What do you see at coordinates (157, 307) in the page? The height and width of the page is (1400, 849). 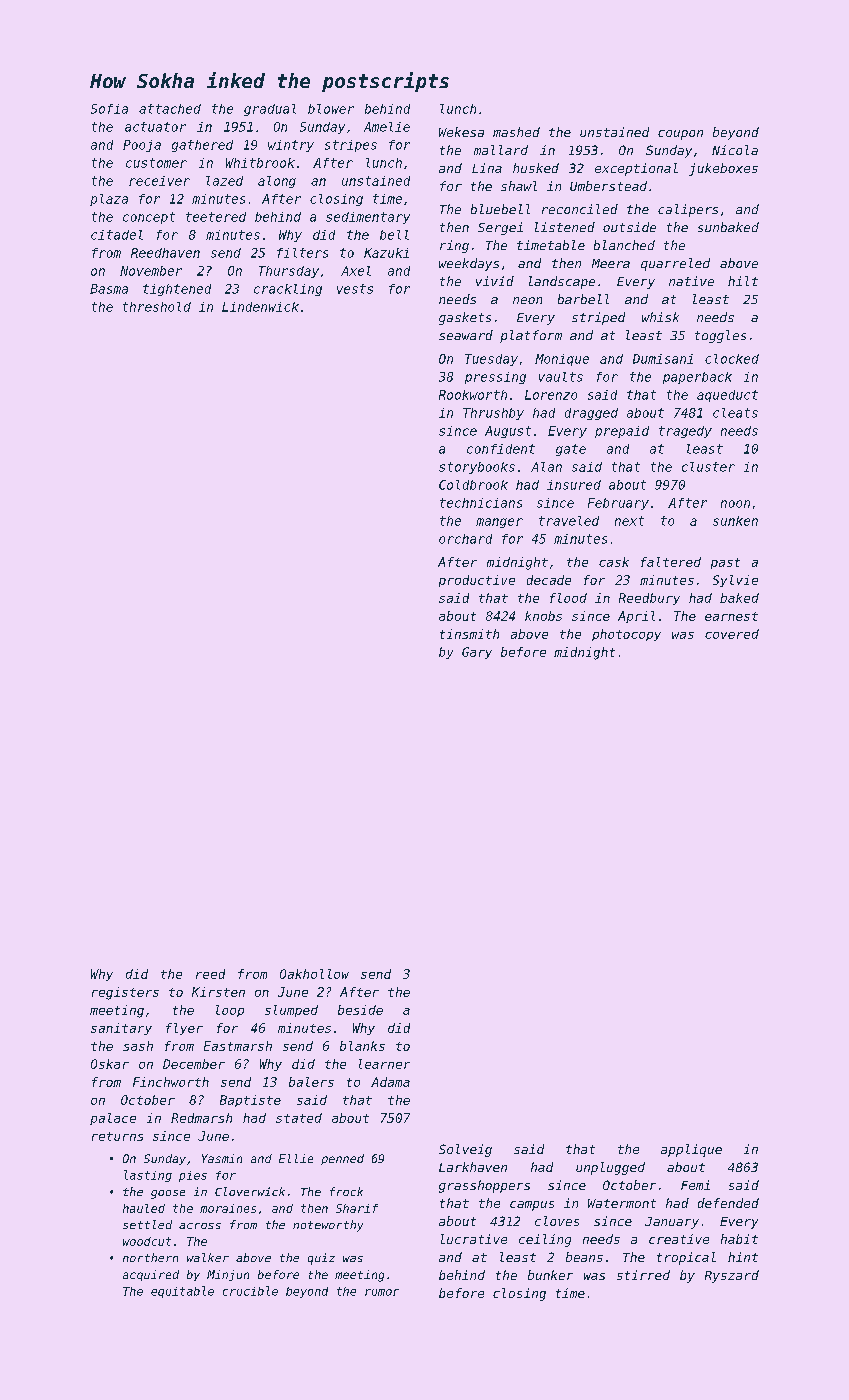 I see `threshold` at bounding box center [157, 307].
